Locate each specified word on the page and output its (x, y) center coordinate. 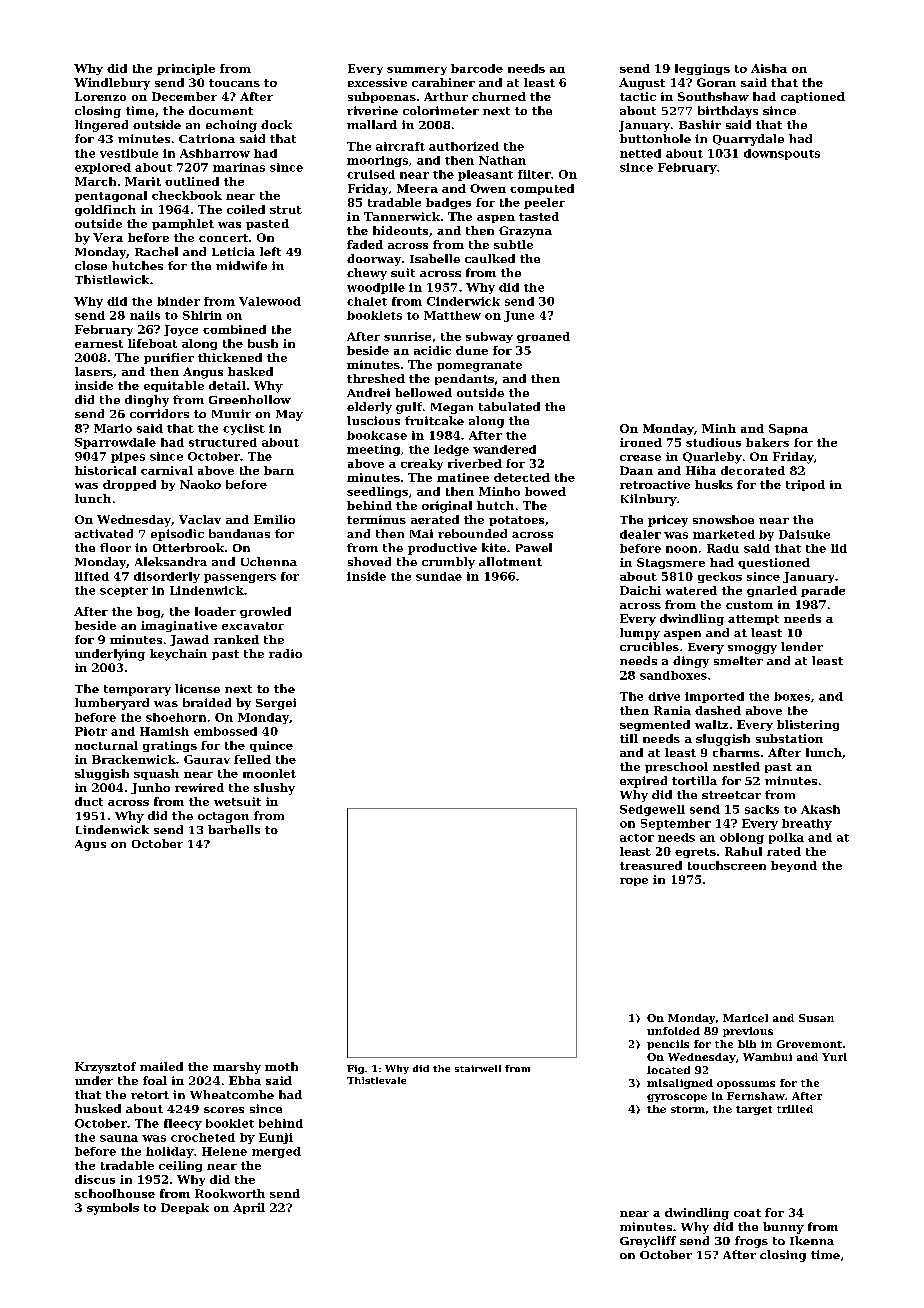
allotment (510, 561)
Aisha (769, 68)
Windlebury (112, 84)
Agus (90, 845)
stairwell (478, 1068)
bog (148, 612)
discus (95, 1179)
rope (634, 882)
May (289, 415)
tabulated (509, 406)
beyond (794, 866)
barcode (477, 68)
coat (747, 1213)
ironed (641, 442)
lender (802, 646)
